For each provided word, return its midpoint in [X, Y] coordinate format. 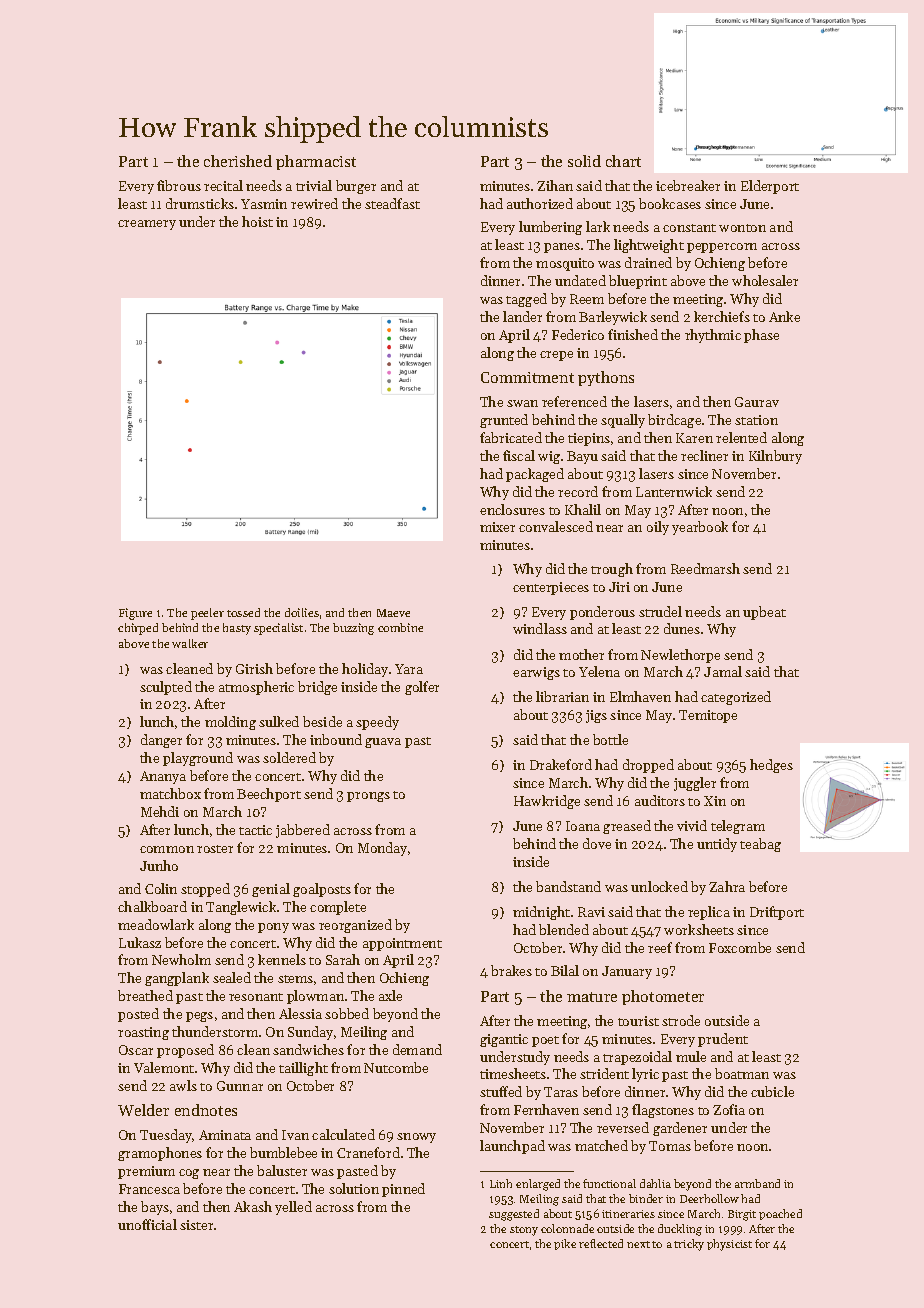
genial [271, 890]
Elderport [770, 187]
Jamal [723, 671]
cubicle [772, 1091]
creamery [147, 225]
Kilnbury [775, 457]
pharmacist [316, 162]
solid [584, 161]
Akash [253, 1206]
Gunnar [240, 1086]
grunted [504, 421]
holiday [365, 670]
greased [627, 827]
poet [545, 1041]
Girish [254, 668]
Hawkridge [547, 802]
